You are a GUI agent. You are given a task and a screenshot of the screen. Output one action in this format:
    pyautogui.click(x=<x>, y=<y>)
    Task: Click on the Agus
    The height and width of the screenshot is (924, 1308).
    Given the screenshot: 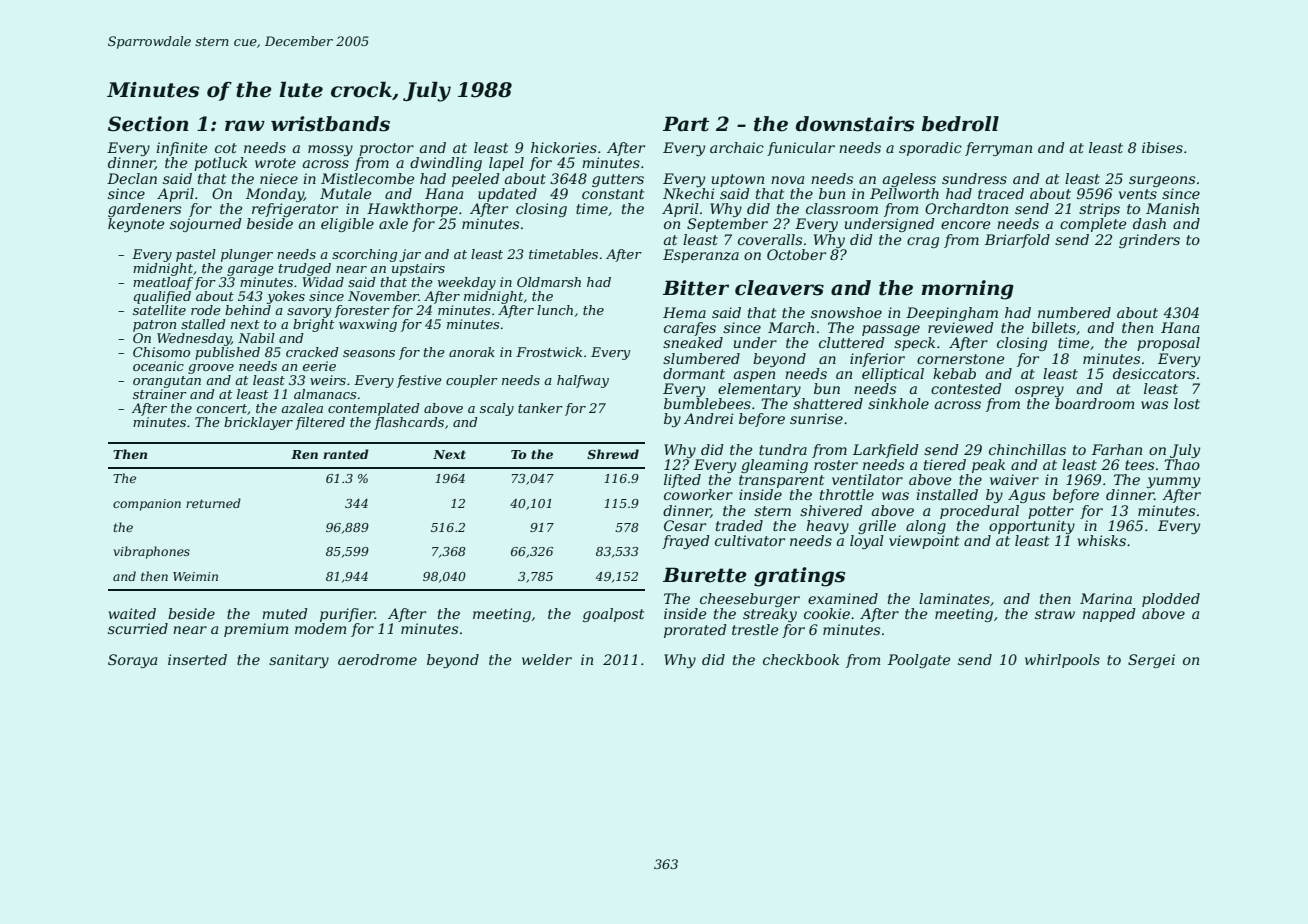 What is the action you would take?
    pyautogui.click(x=1026, y=496)
